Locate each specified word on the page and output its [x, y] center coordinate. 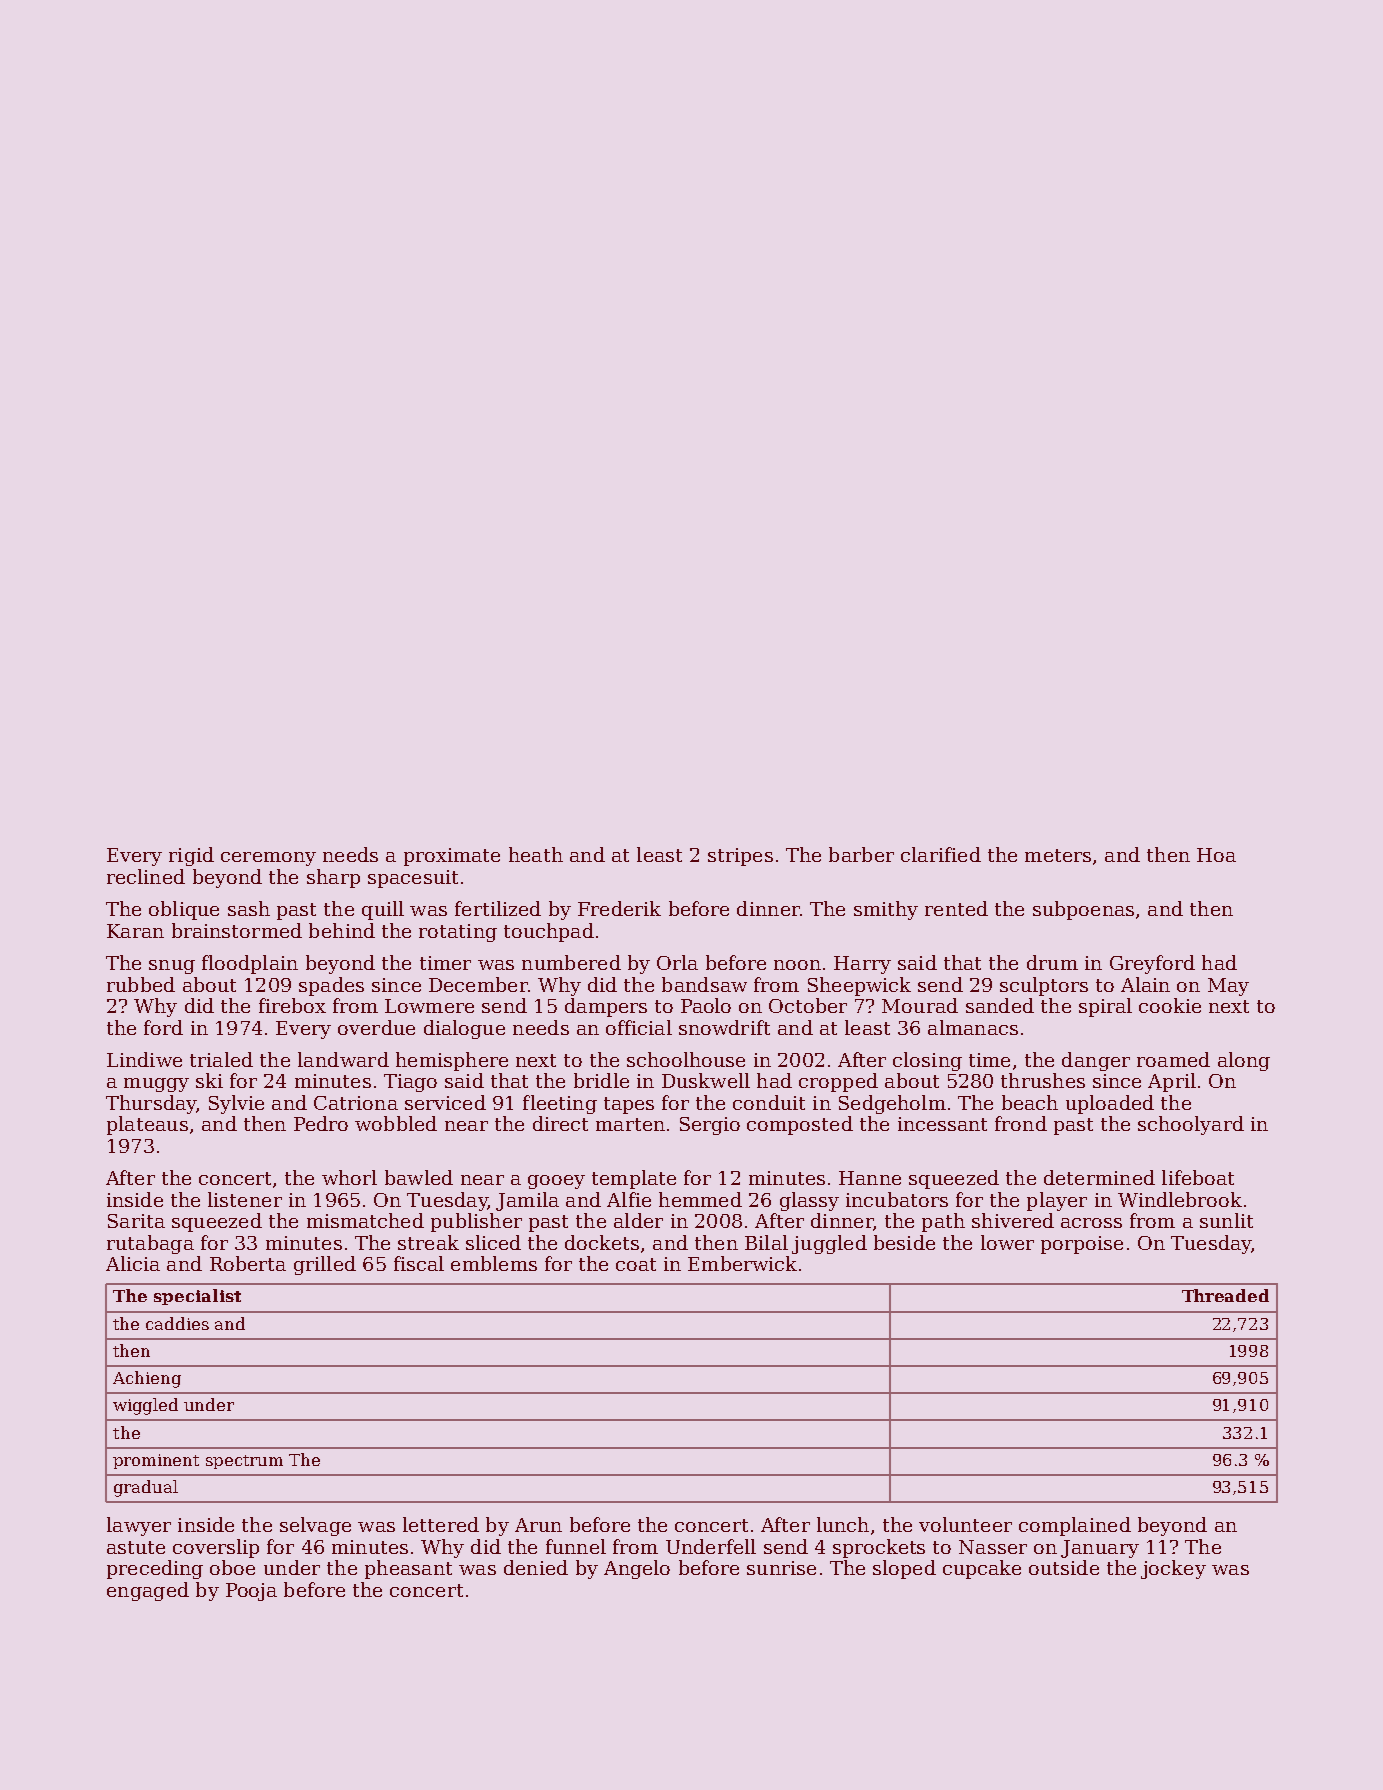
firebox [292, 1005]
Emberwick [742, 1263]
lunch [843, 1524]
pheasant [408, 1569]
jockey [1173, 1569]
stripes [740, 857]
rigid [191, 856]
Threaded [1225, 1295]
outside [1064, 1567]
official [639, 1027]
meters [1058, 855]
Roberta [248, 1263]
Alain [1145, 984]
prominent [156, 1461]
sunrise [781, 1568]
